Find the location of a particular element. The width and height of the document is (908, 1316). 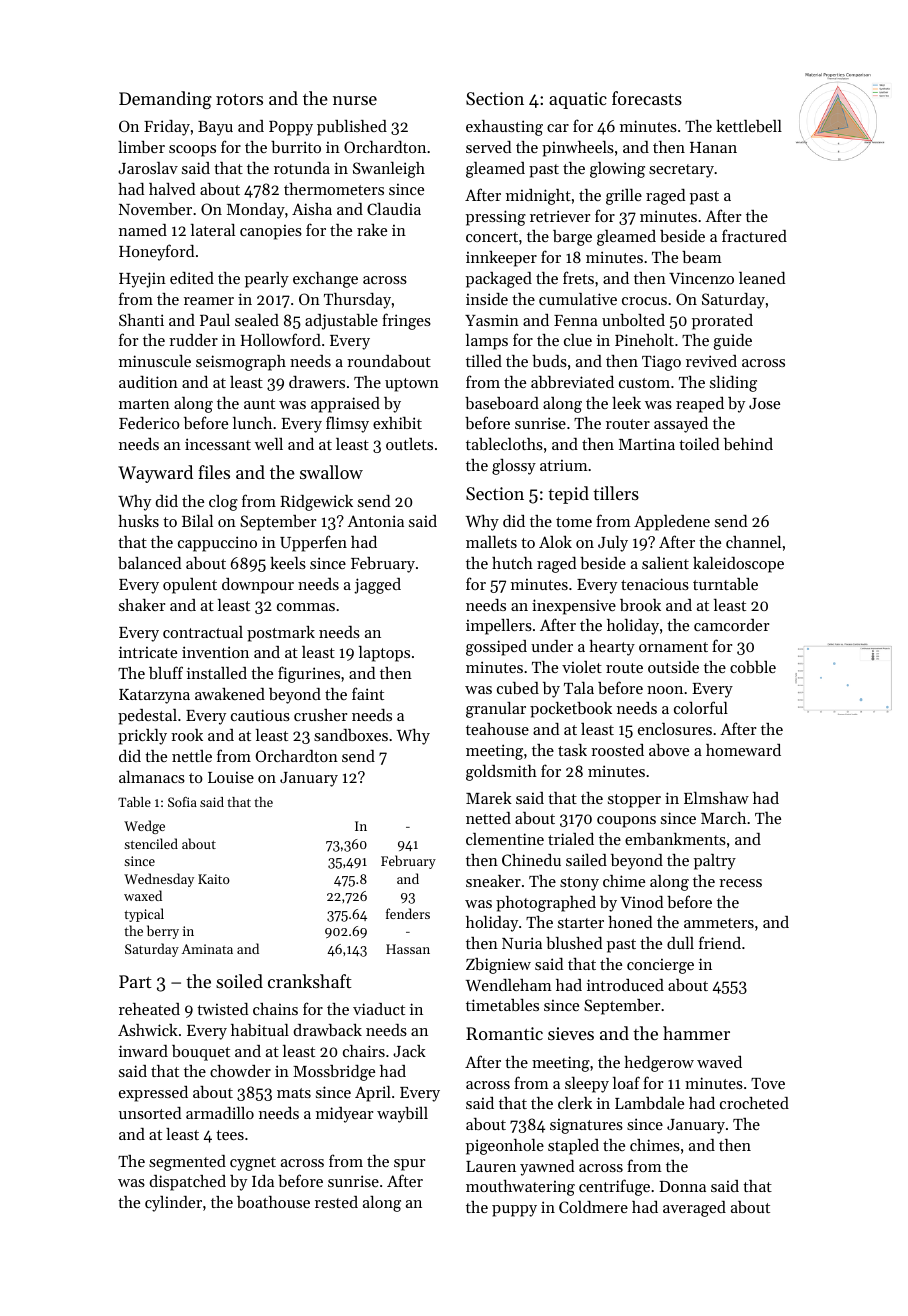

clerk is located at coordinates (575, 1103).
